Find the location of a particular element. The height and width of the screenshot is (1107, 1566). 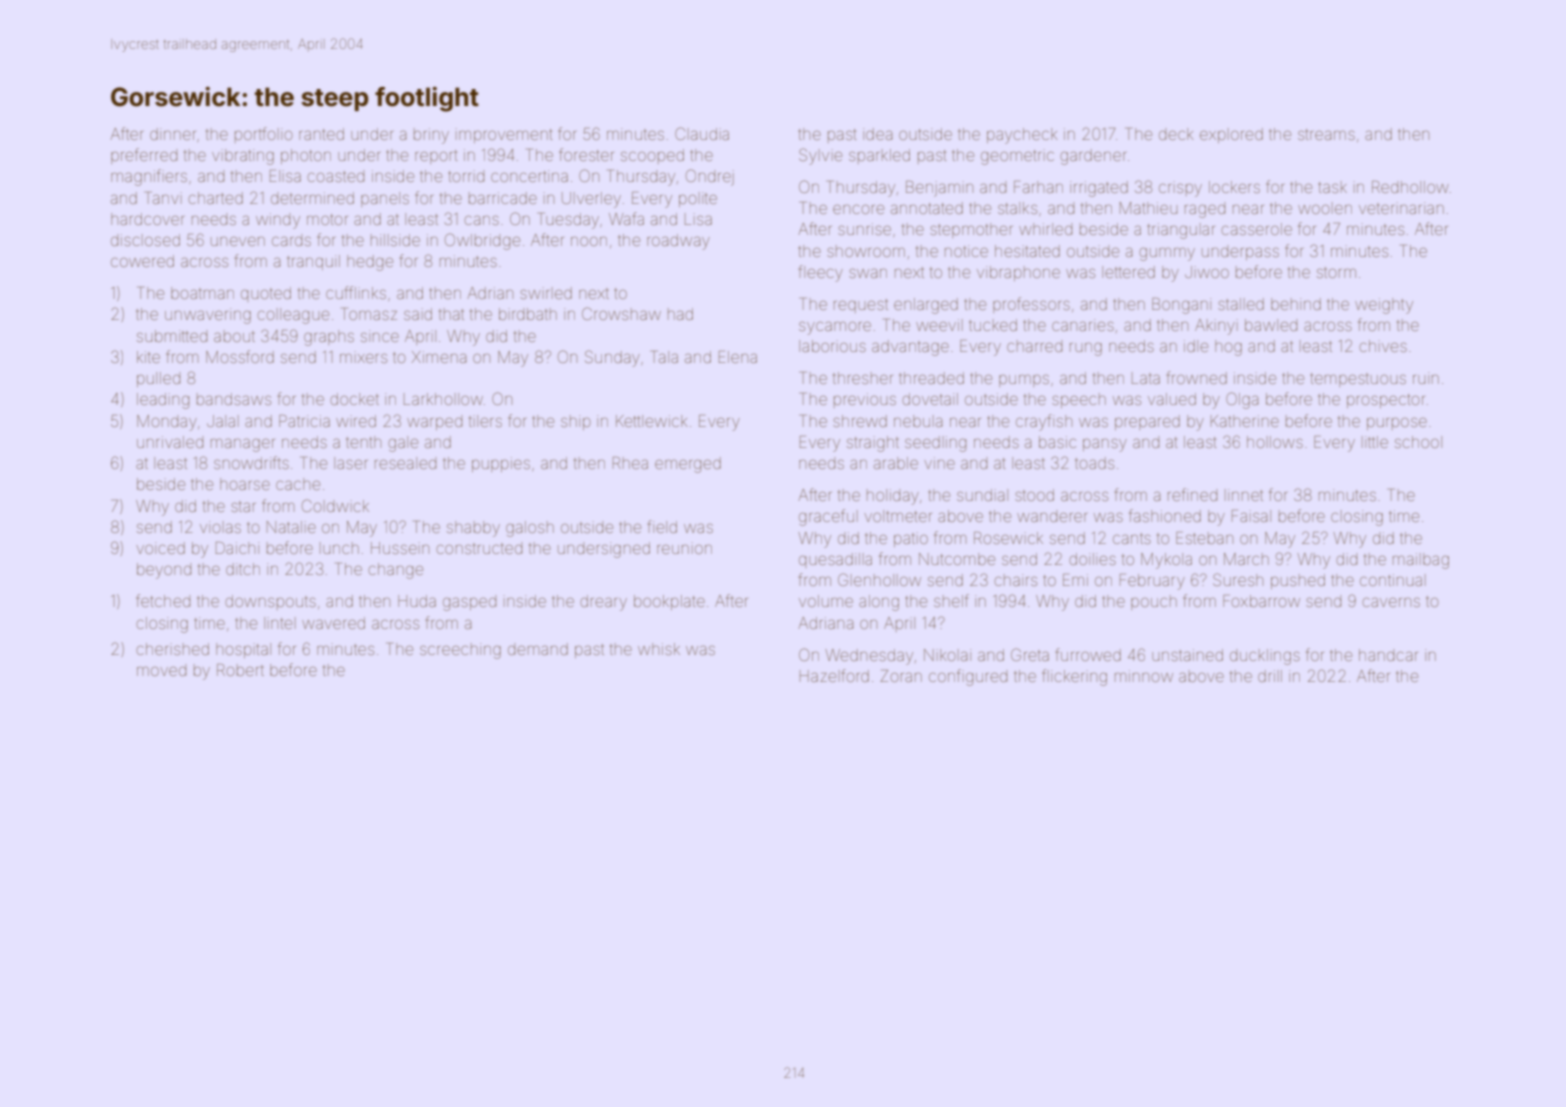

pushed is located at coordinates (1298, 581).
